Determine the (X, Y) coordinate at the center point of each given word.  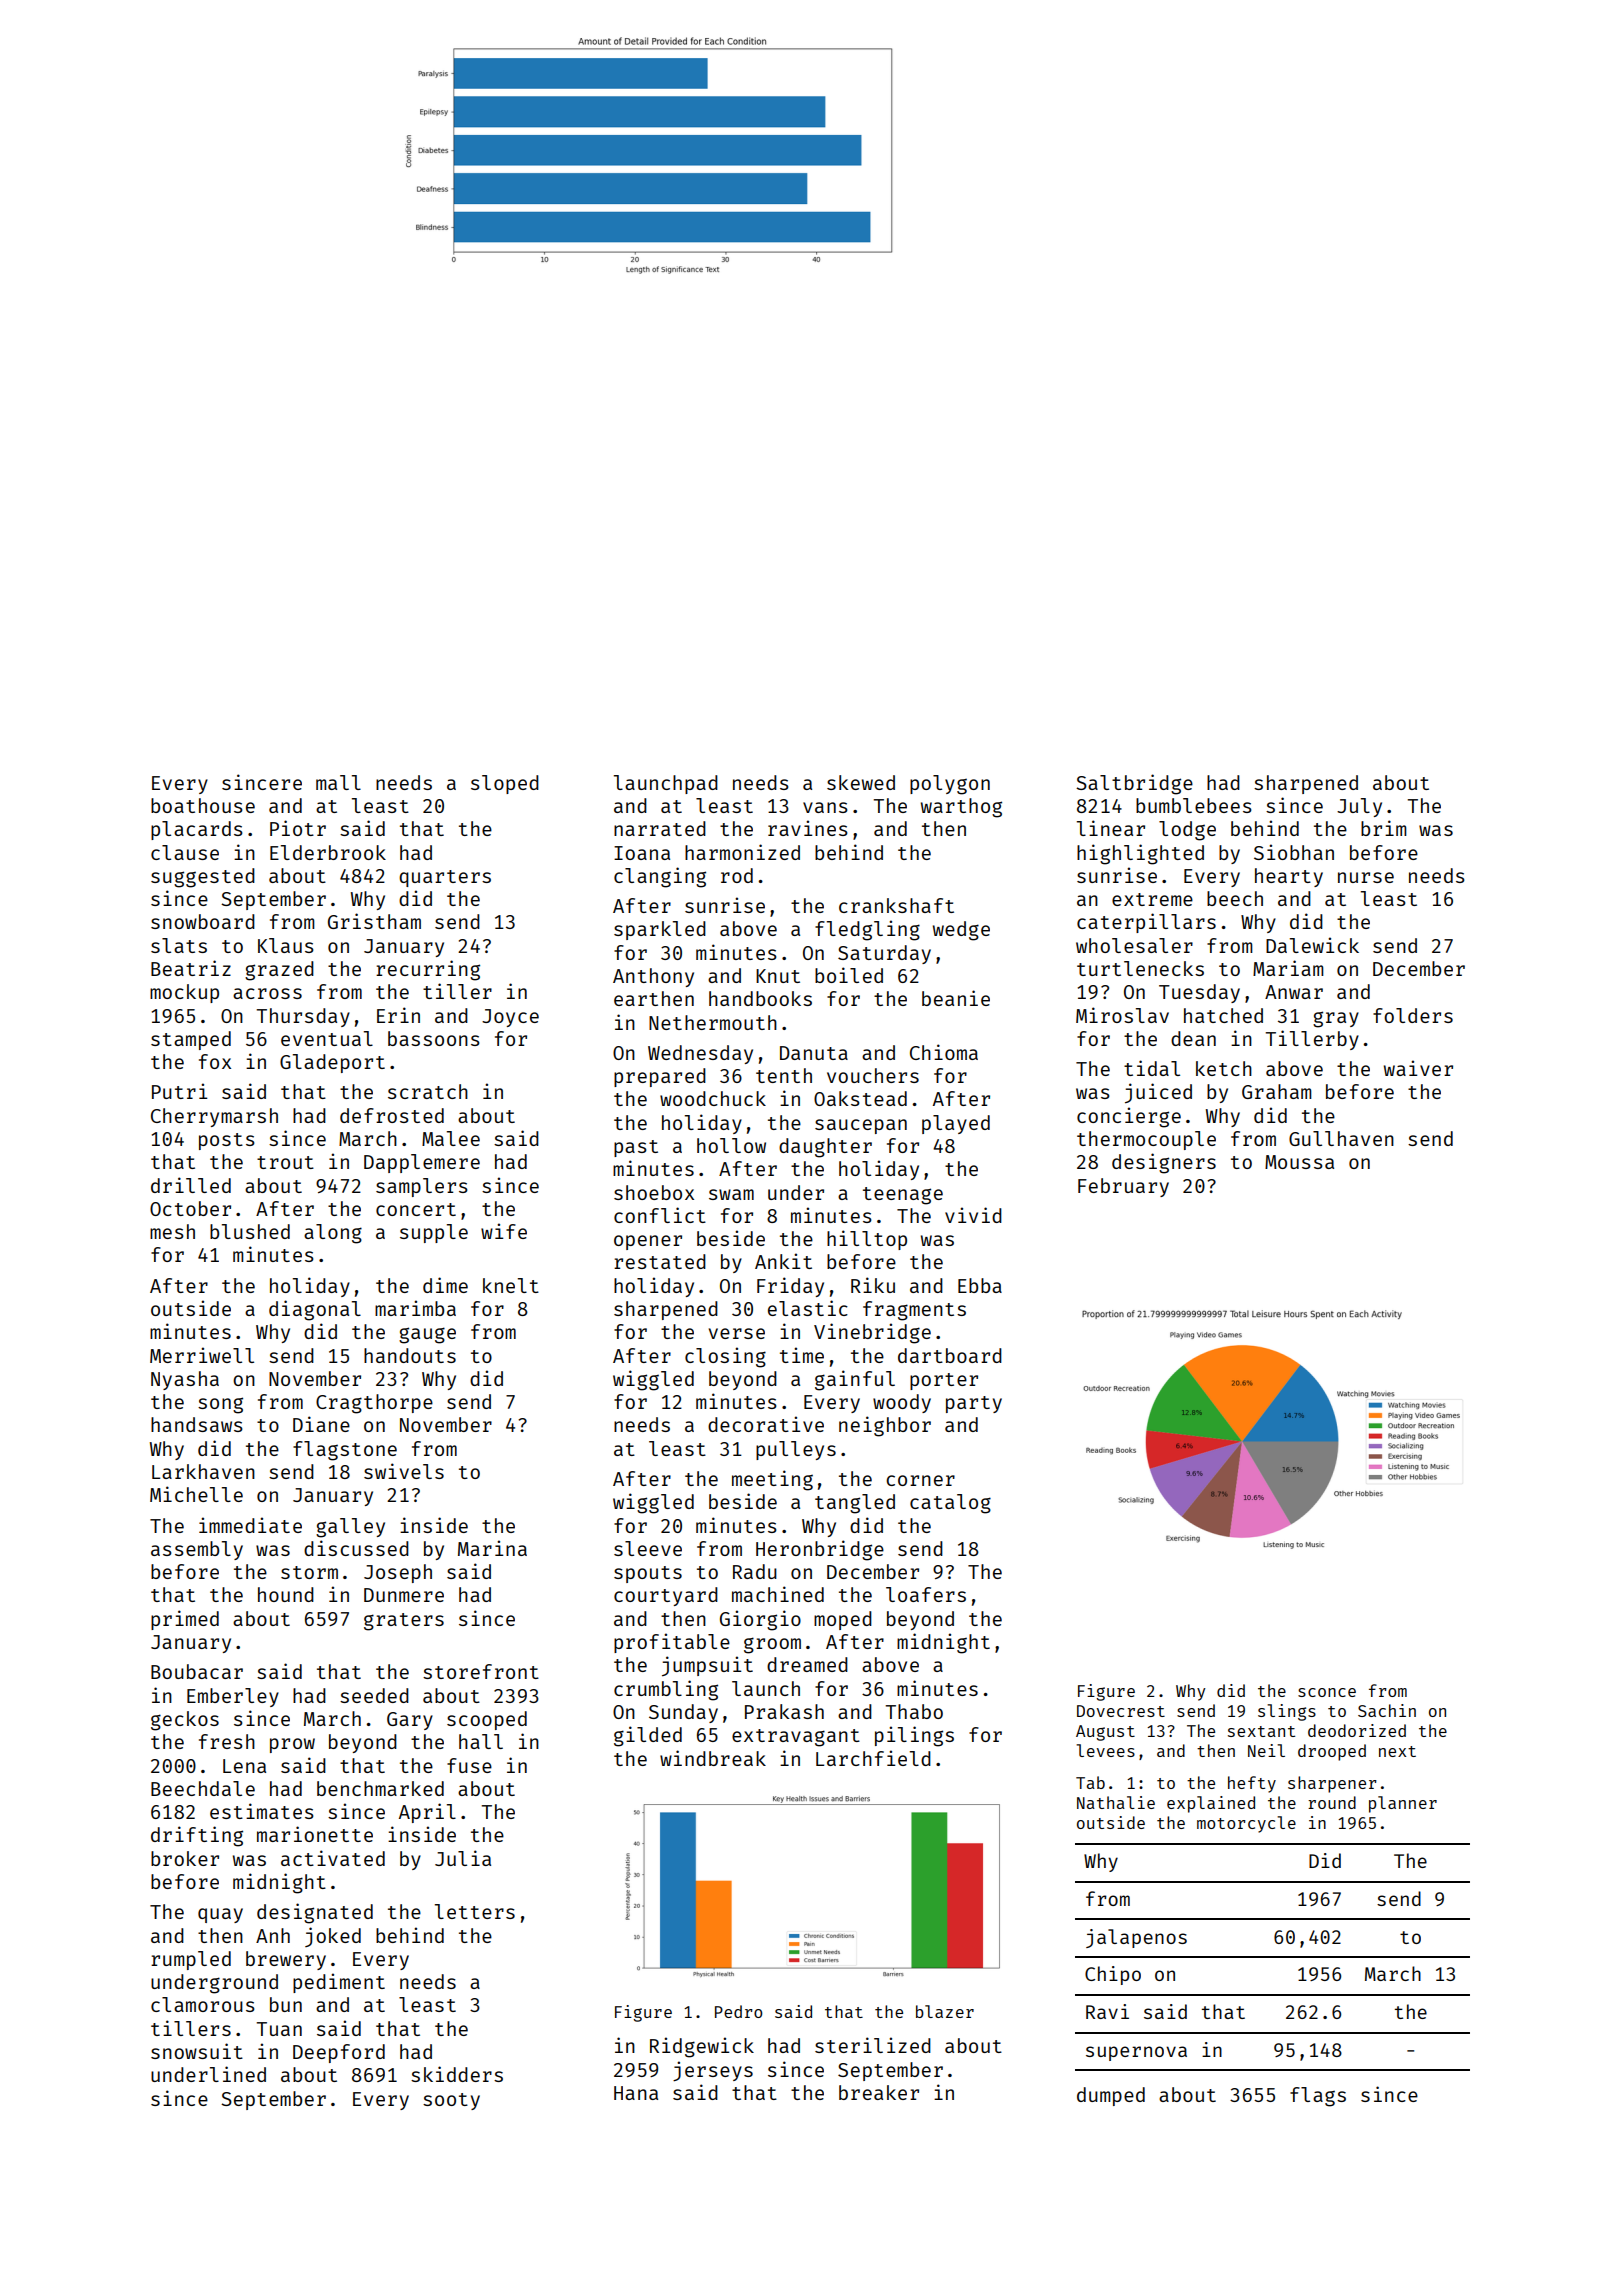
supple (434, 1233)
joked (333, 1937)
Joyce (510, 1018)
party (974, 1404)
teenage (903, 1196)
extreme (1152, 899)
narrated (660, 828)
